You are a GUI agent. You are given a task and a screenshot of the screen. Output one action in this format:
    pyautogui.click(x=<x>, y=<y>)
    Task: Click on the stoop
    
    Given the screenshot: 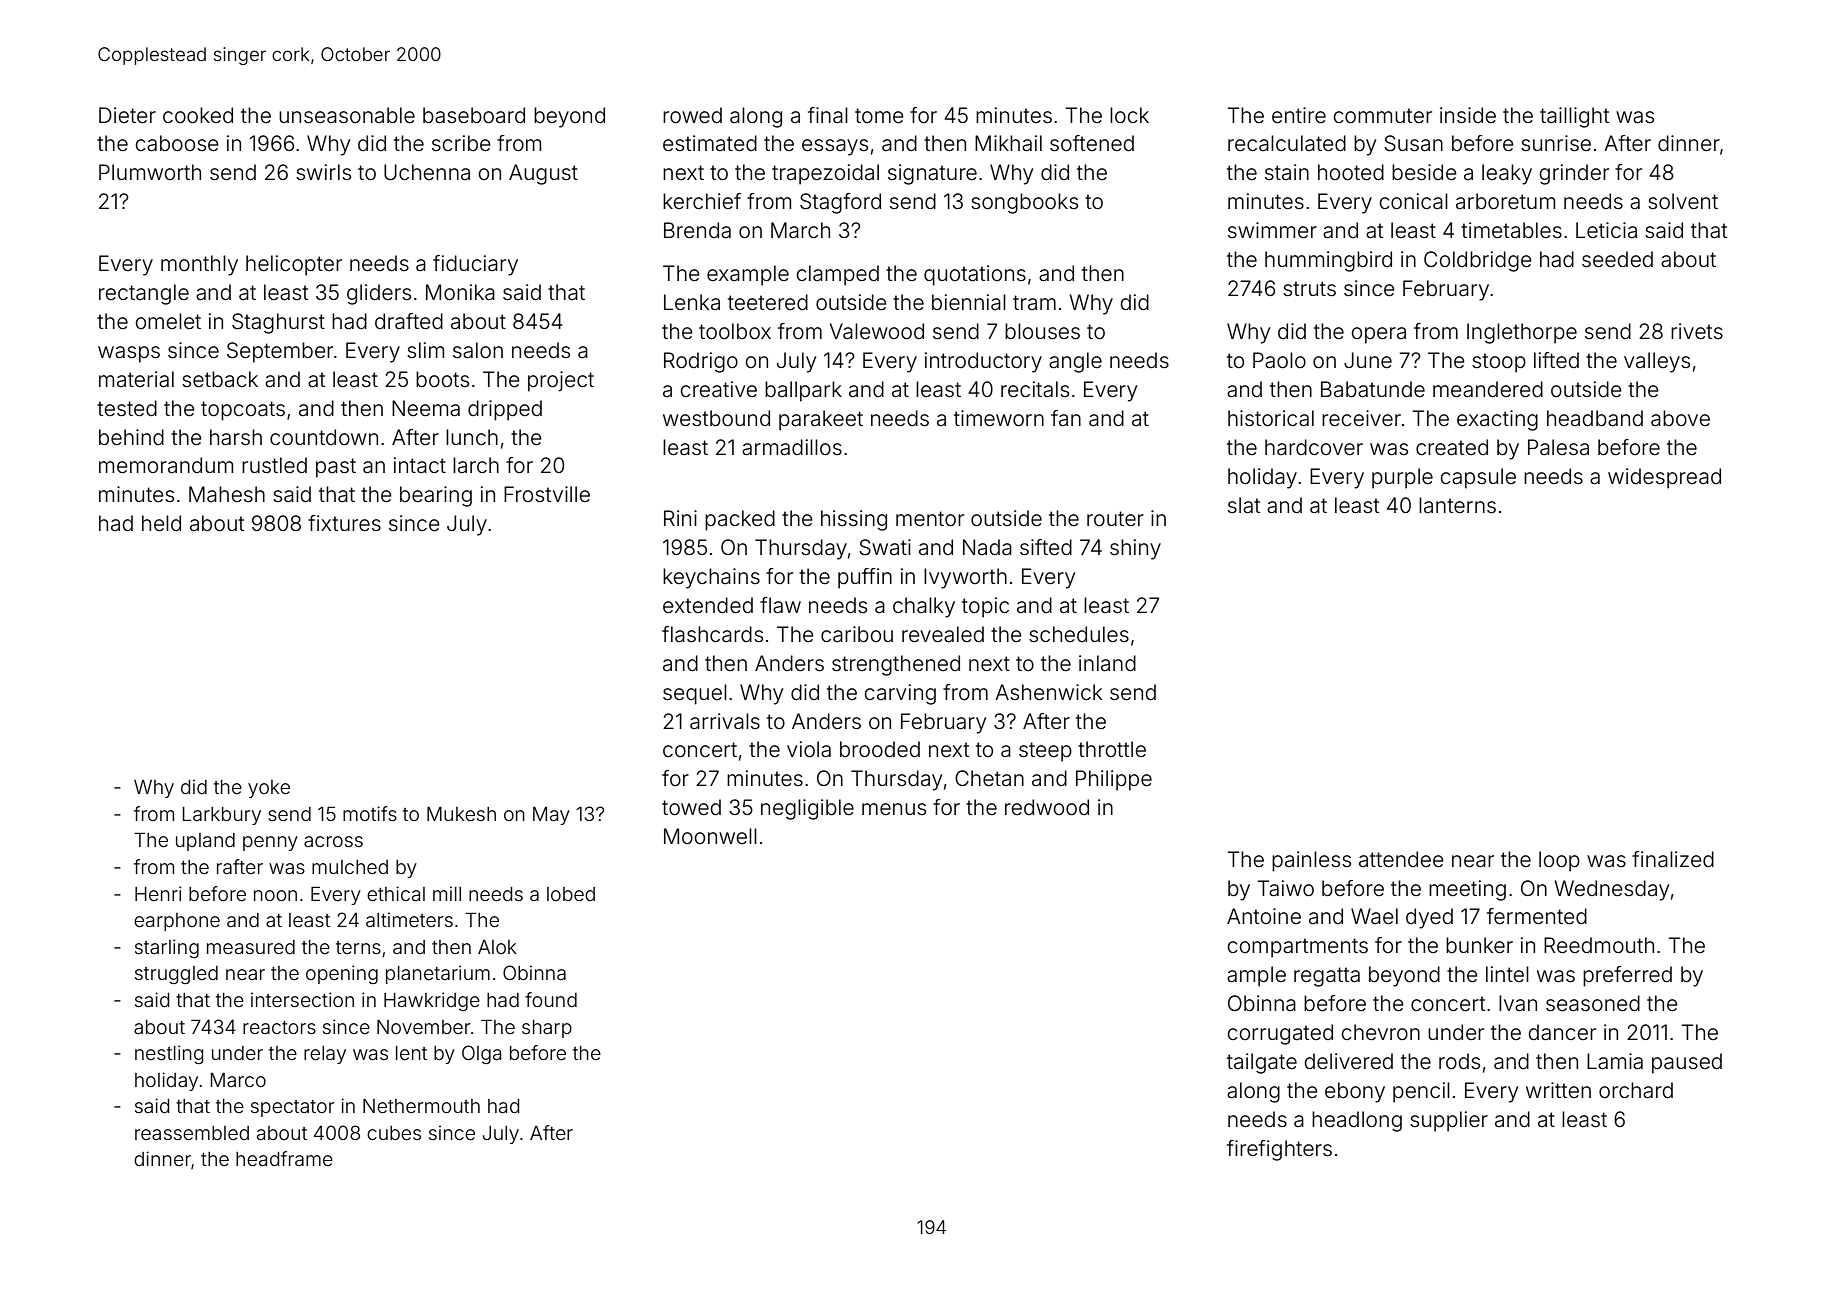 What is the action you would take?
    pyautogui.click(x=1499, y=363)
